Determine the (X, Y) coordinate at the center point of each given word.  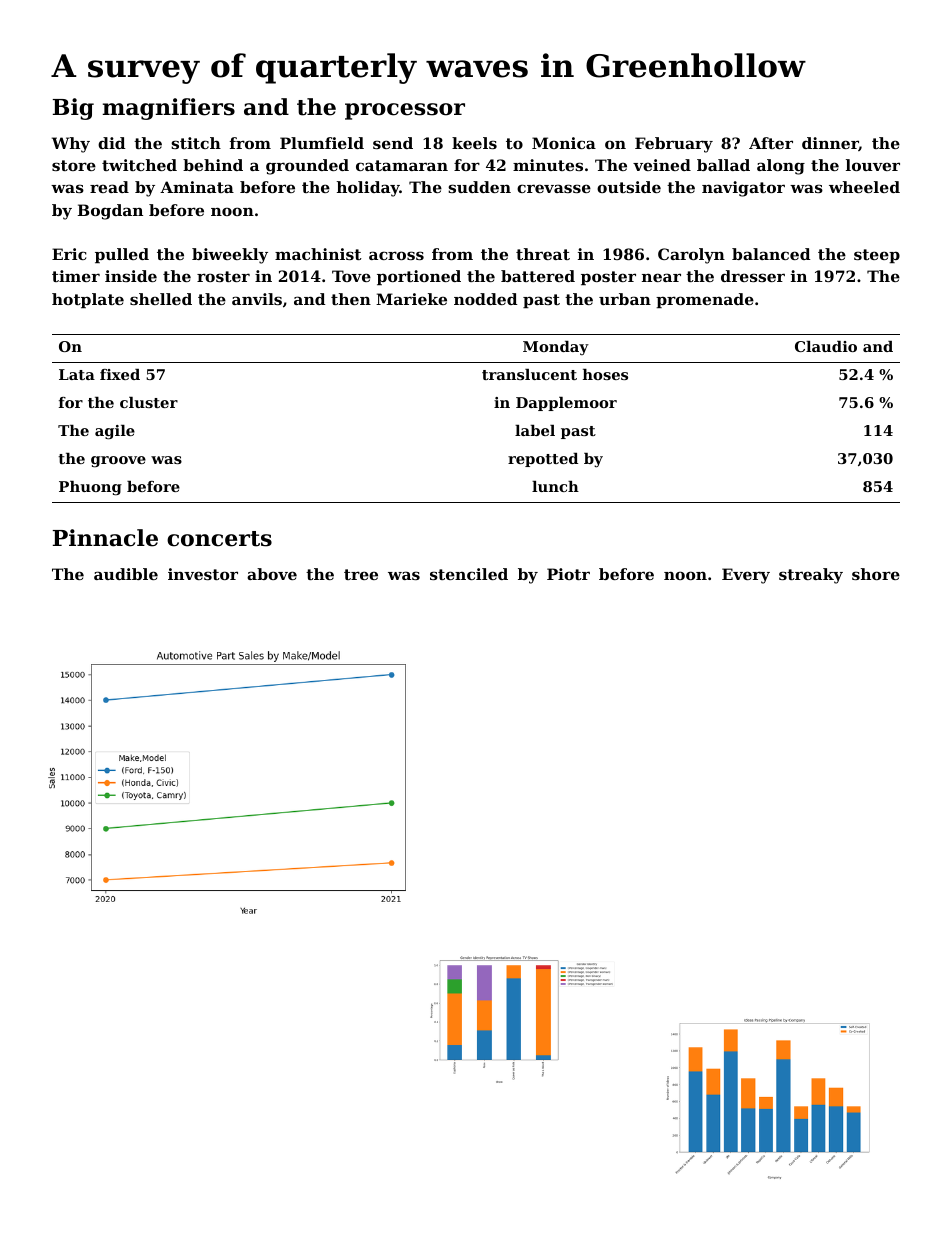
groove (118, 462)
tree (361, 574)
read (109, 187)
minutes (548, 165)
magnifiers (168, 109)
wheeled (864, 187)
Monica (564, 143)
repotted (543, 460)
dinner (830, 144)
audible (126, 574)
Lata (77, 374)
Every (746, 576)
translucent (529, 374)
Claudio (826, 346)
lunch (555, 486)
